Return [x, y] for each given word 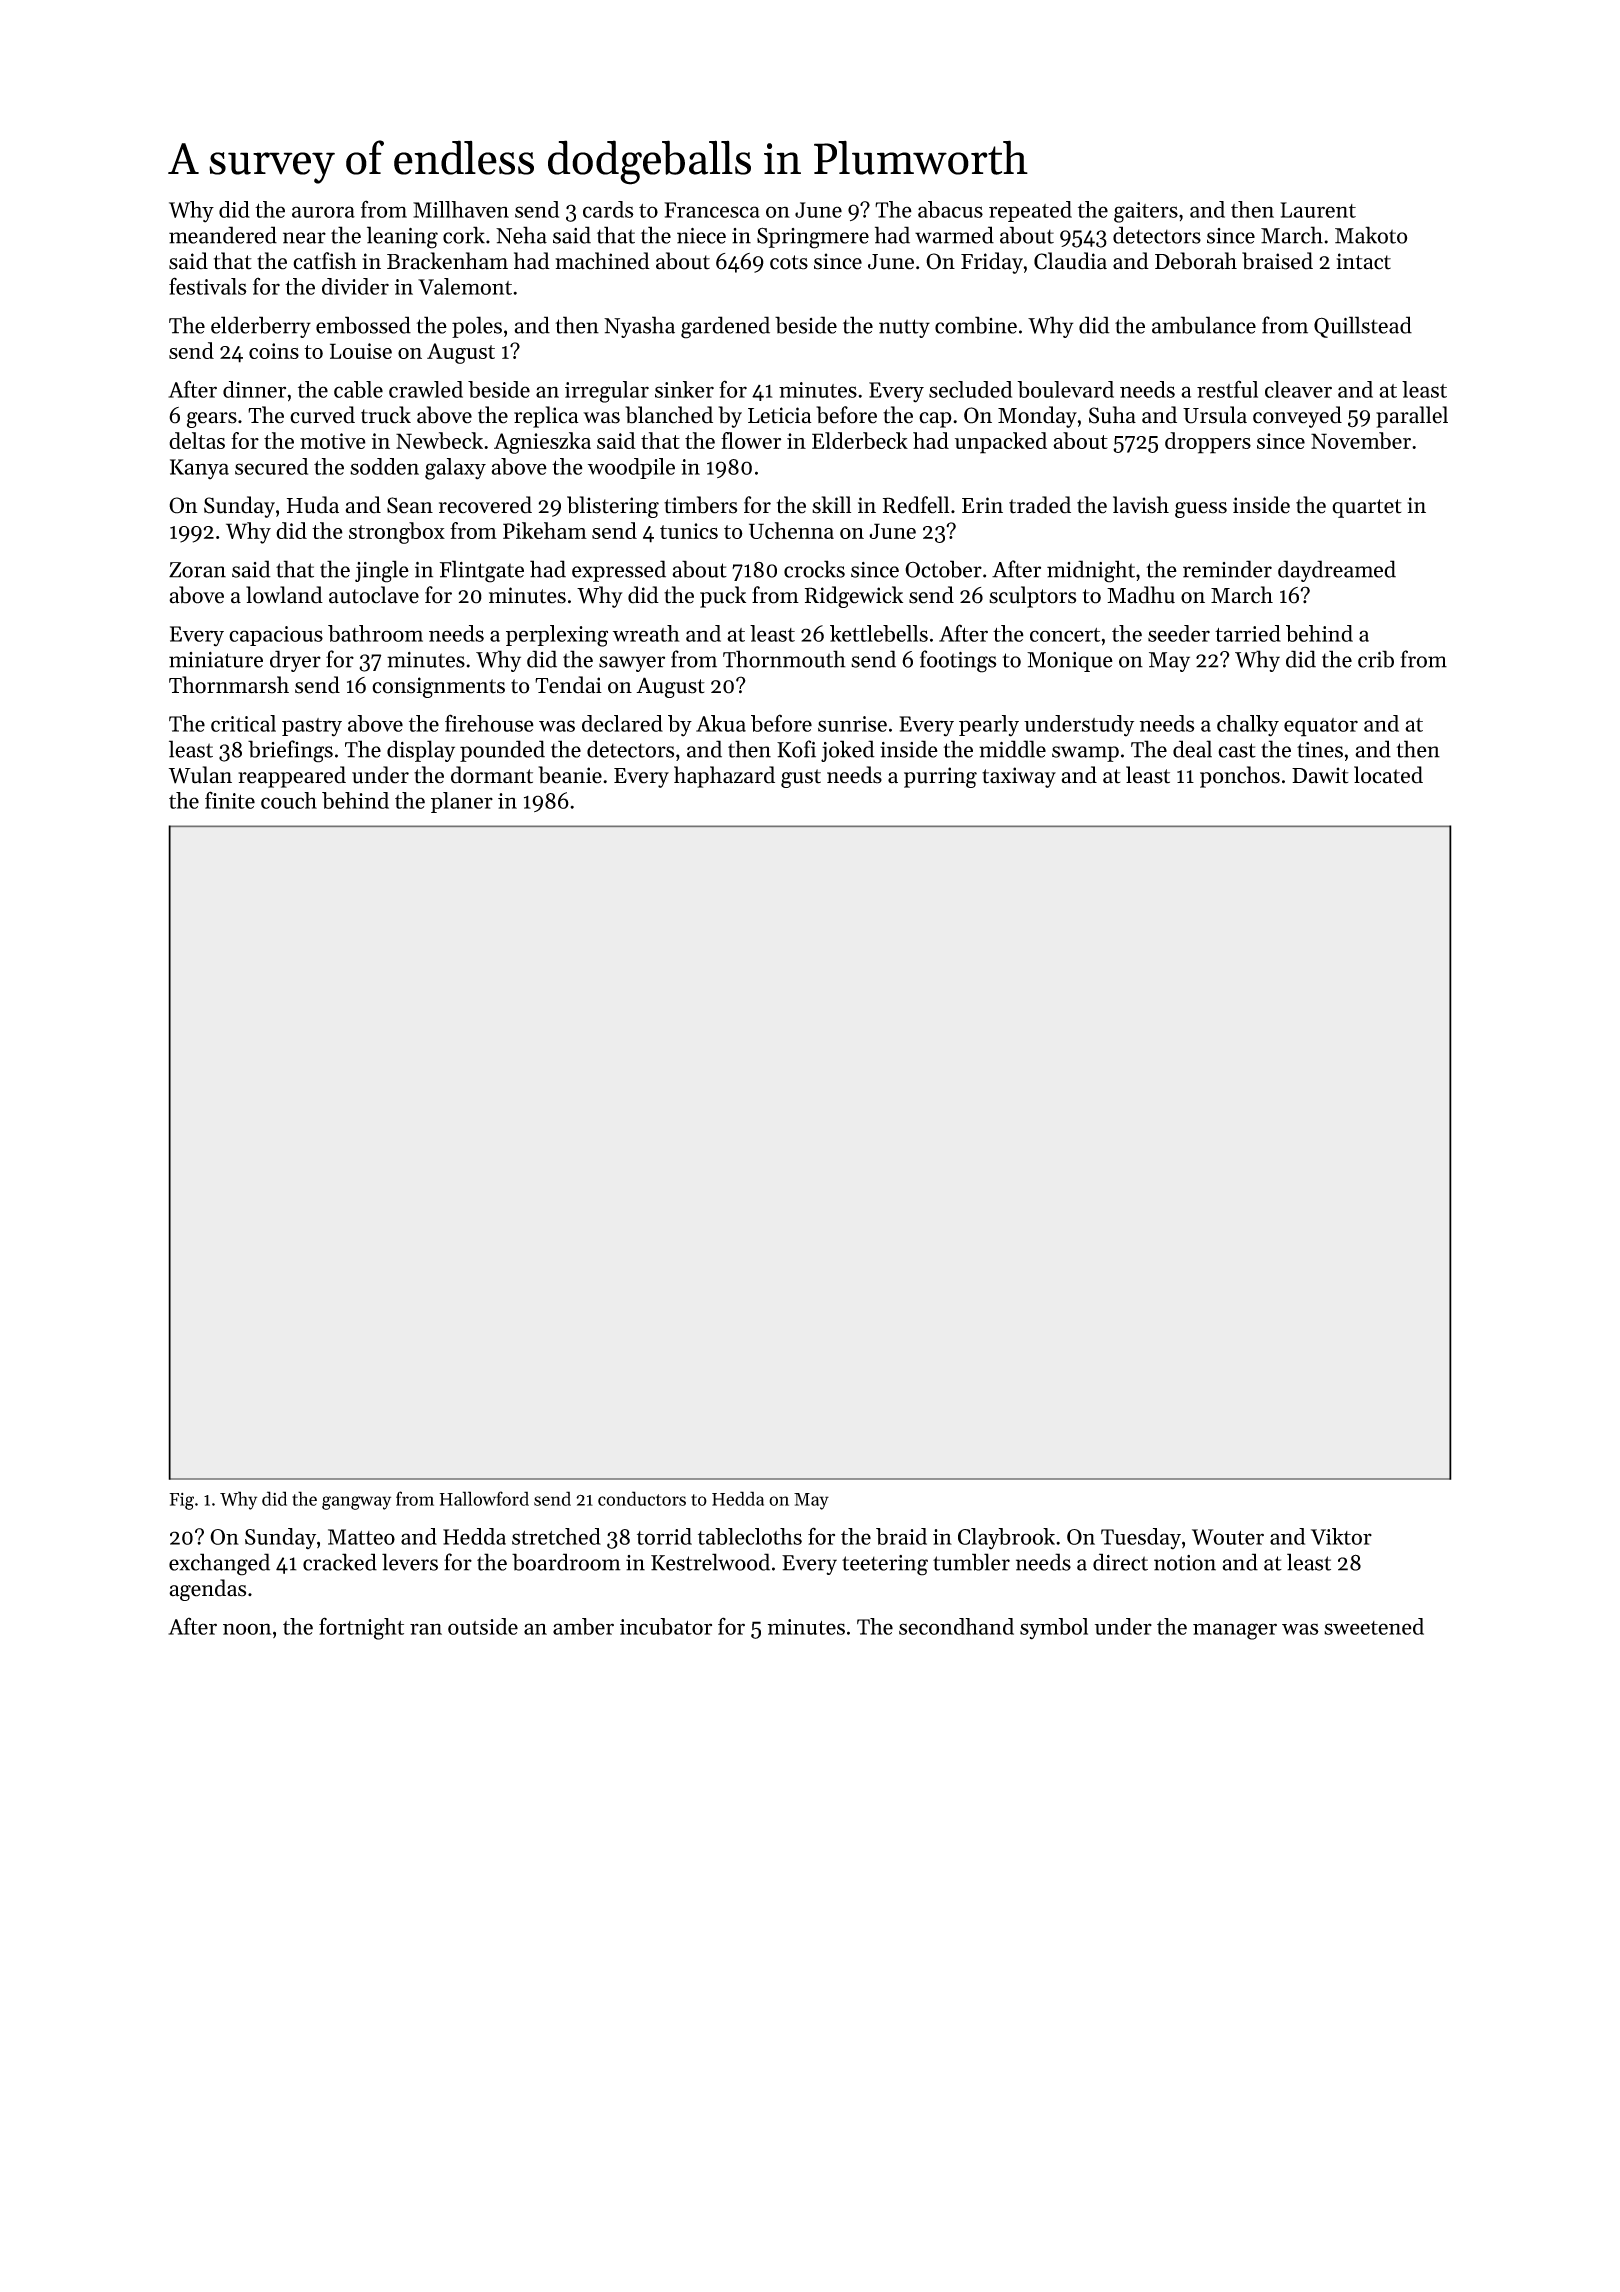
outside [483, 1626]
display [421, 751]
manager [1235, 1631]
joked [848, 751]
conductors [642, 1498]
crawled [426, 389]
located [1388, 775]
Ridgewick [854, 597]
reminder [1227, 569]
